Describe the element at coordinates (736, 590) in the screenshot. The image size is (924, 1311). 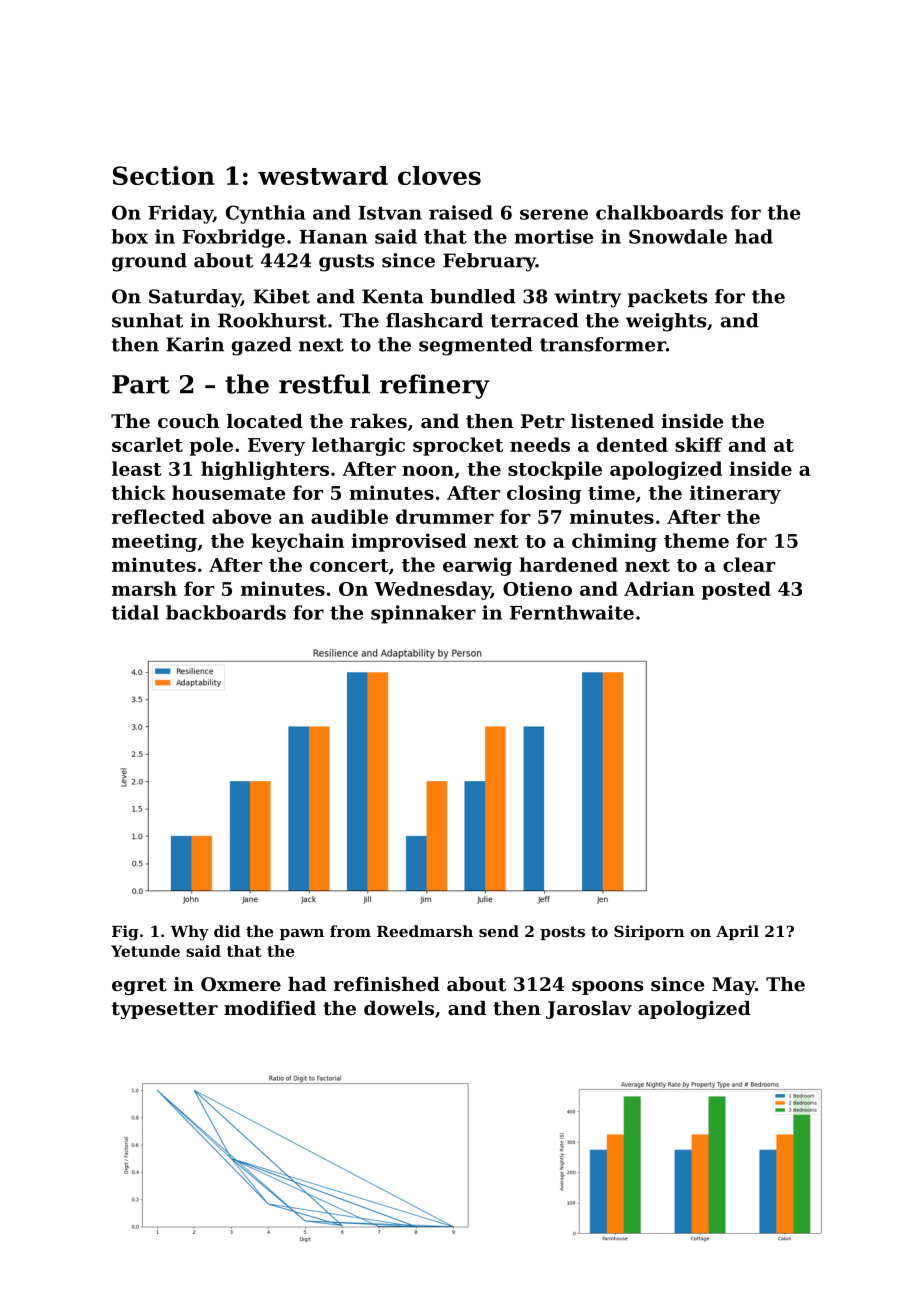
I see `posted` at that location.
